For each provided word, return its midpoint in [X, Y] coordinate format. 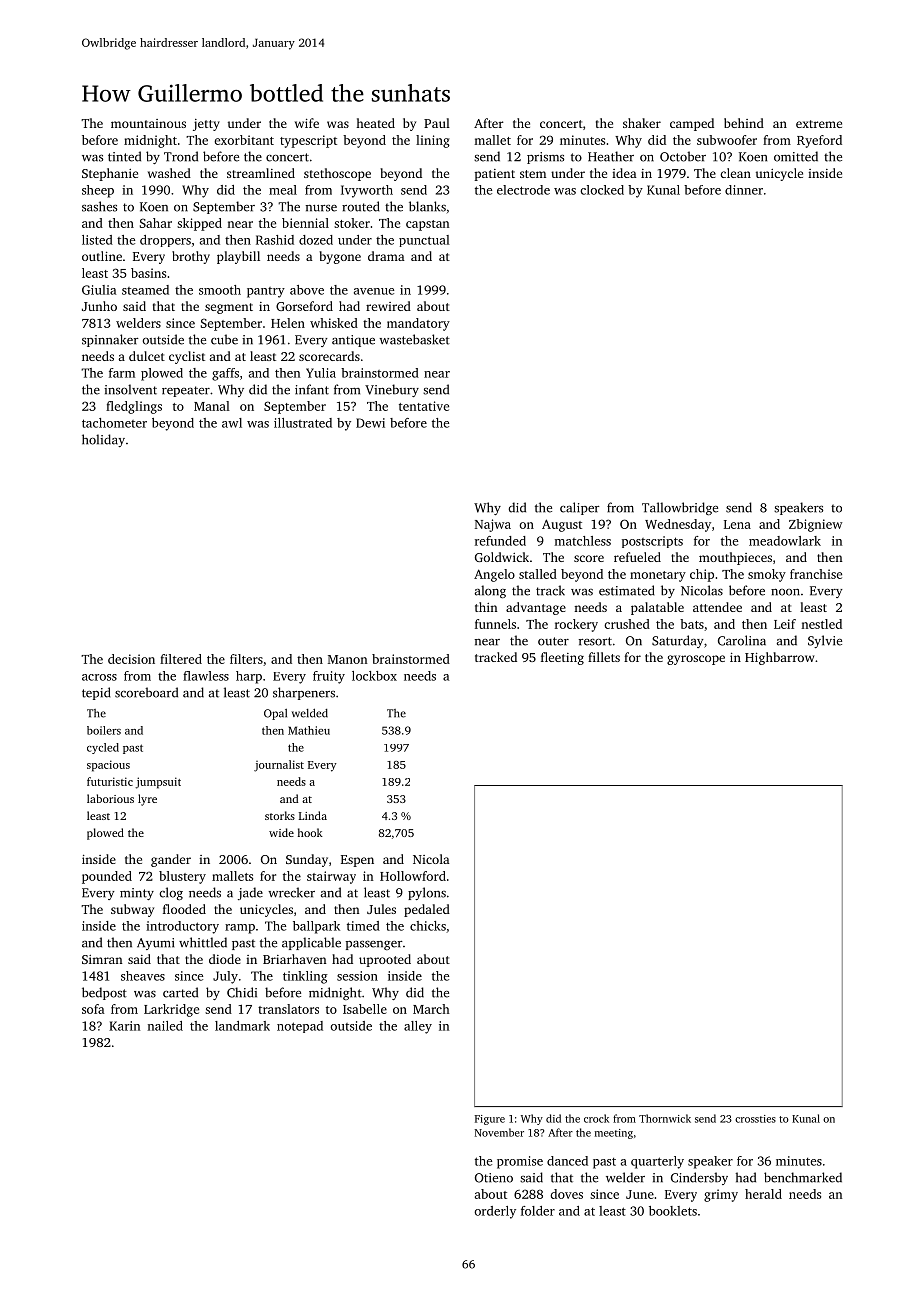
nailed [165, 1026]
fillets [604, 657]
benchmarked [803, 1177]
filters [246, 659]
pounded [107, 877]
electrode [523, 190]
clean [735, 173]
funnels [495, 624]
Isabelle [365, 1009]
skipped [199, 224]
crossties [755, 1119]
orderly [495, 1212]
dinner [744, 190]
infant [312, 389]
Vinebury [392, 390]
